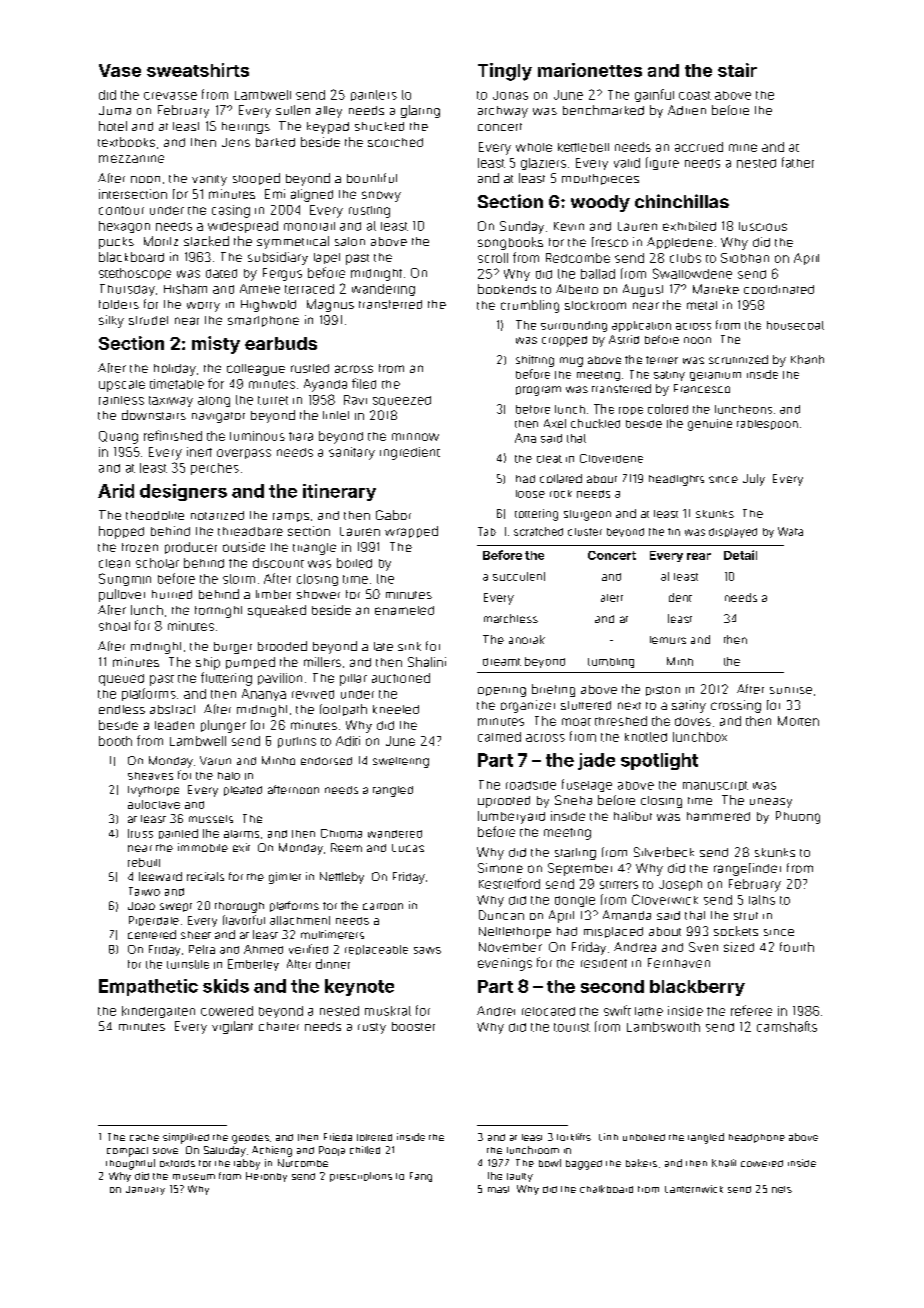 This screenshot has width=924, height=1308. Describe the element at coordinates (218, 612) in the screenshot. I see `fortnight` at that location.
